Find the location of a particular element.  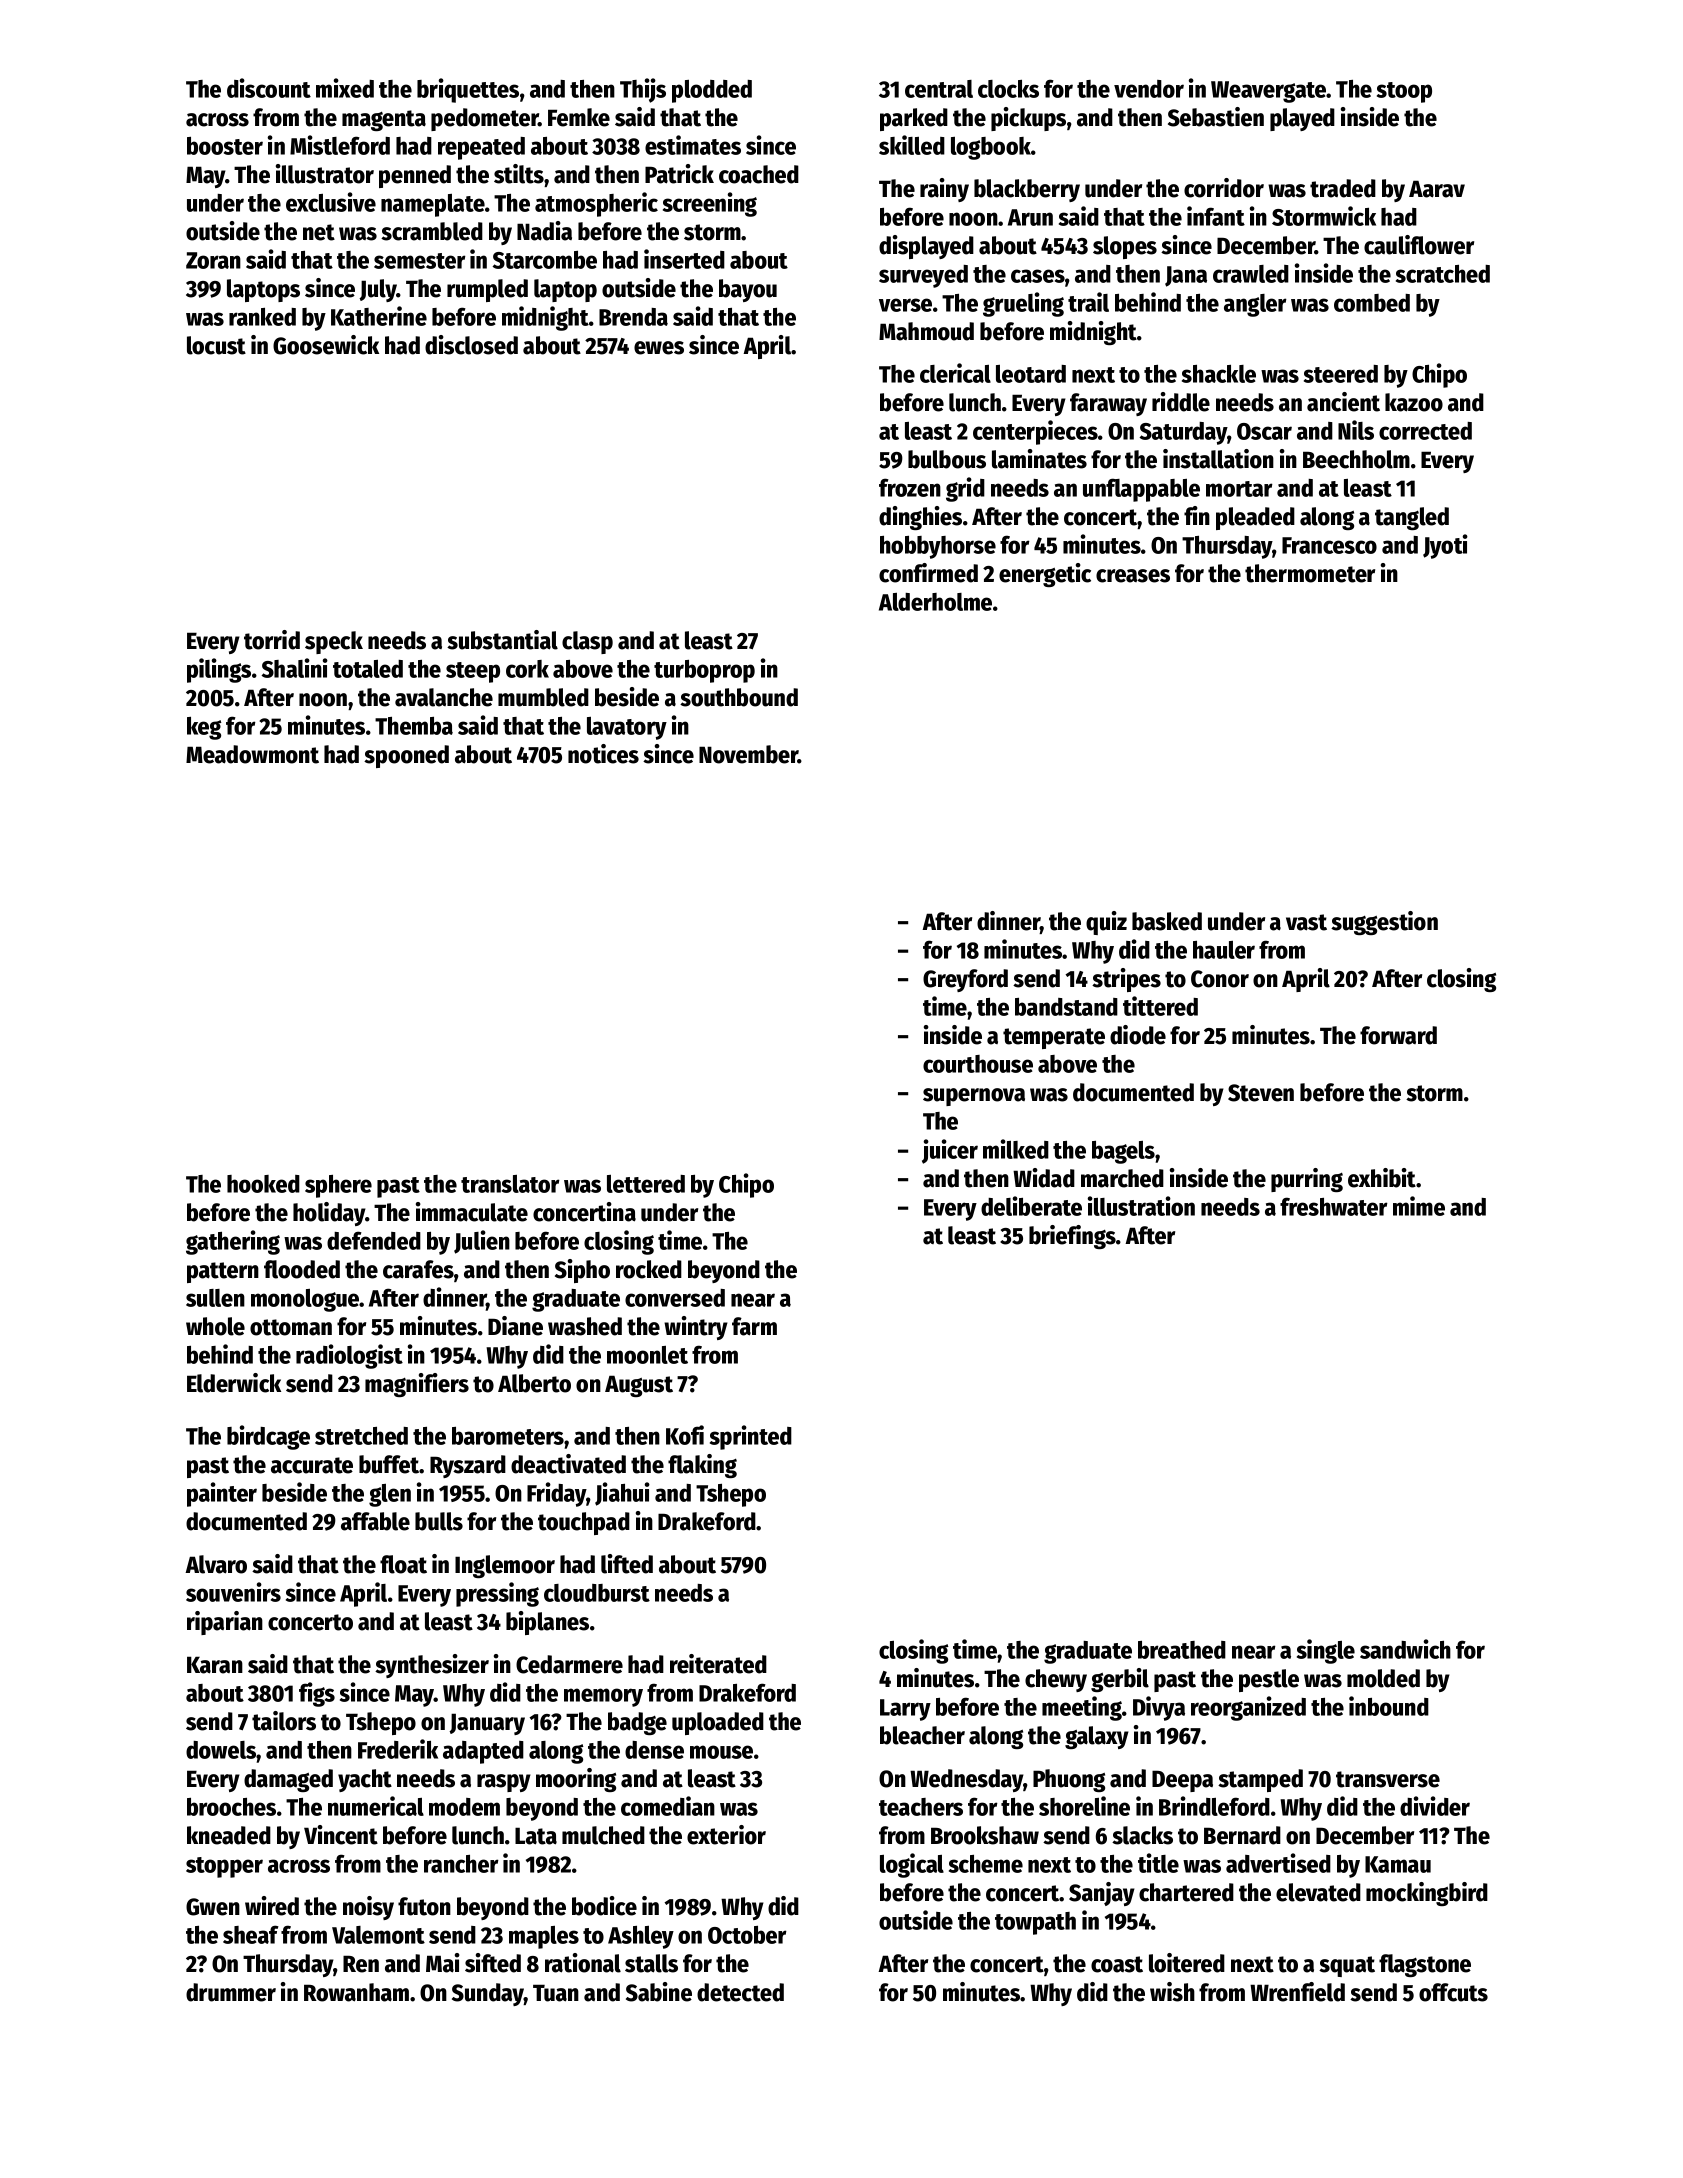

semester is located at coordinates (420, 261).
